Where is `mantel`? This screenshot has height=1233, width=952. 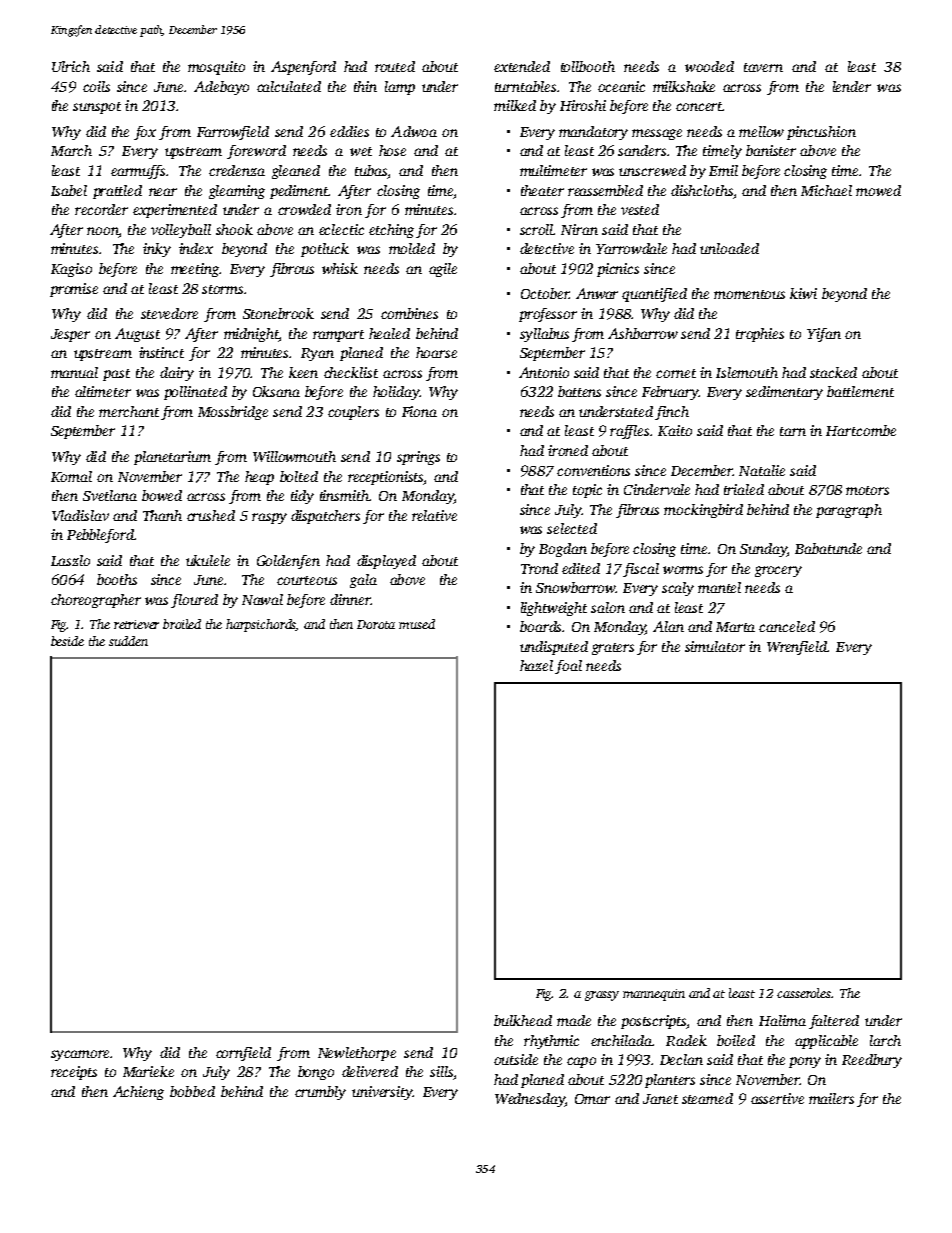 mantel is located at coordinates (719, 587).
